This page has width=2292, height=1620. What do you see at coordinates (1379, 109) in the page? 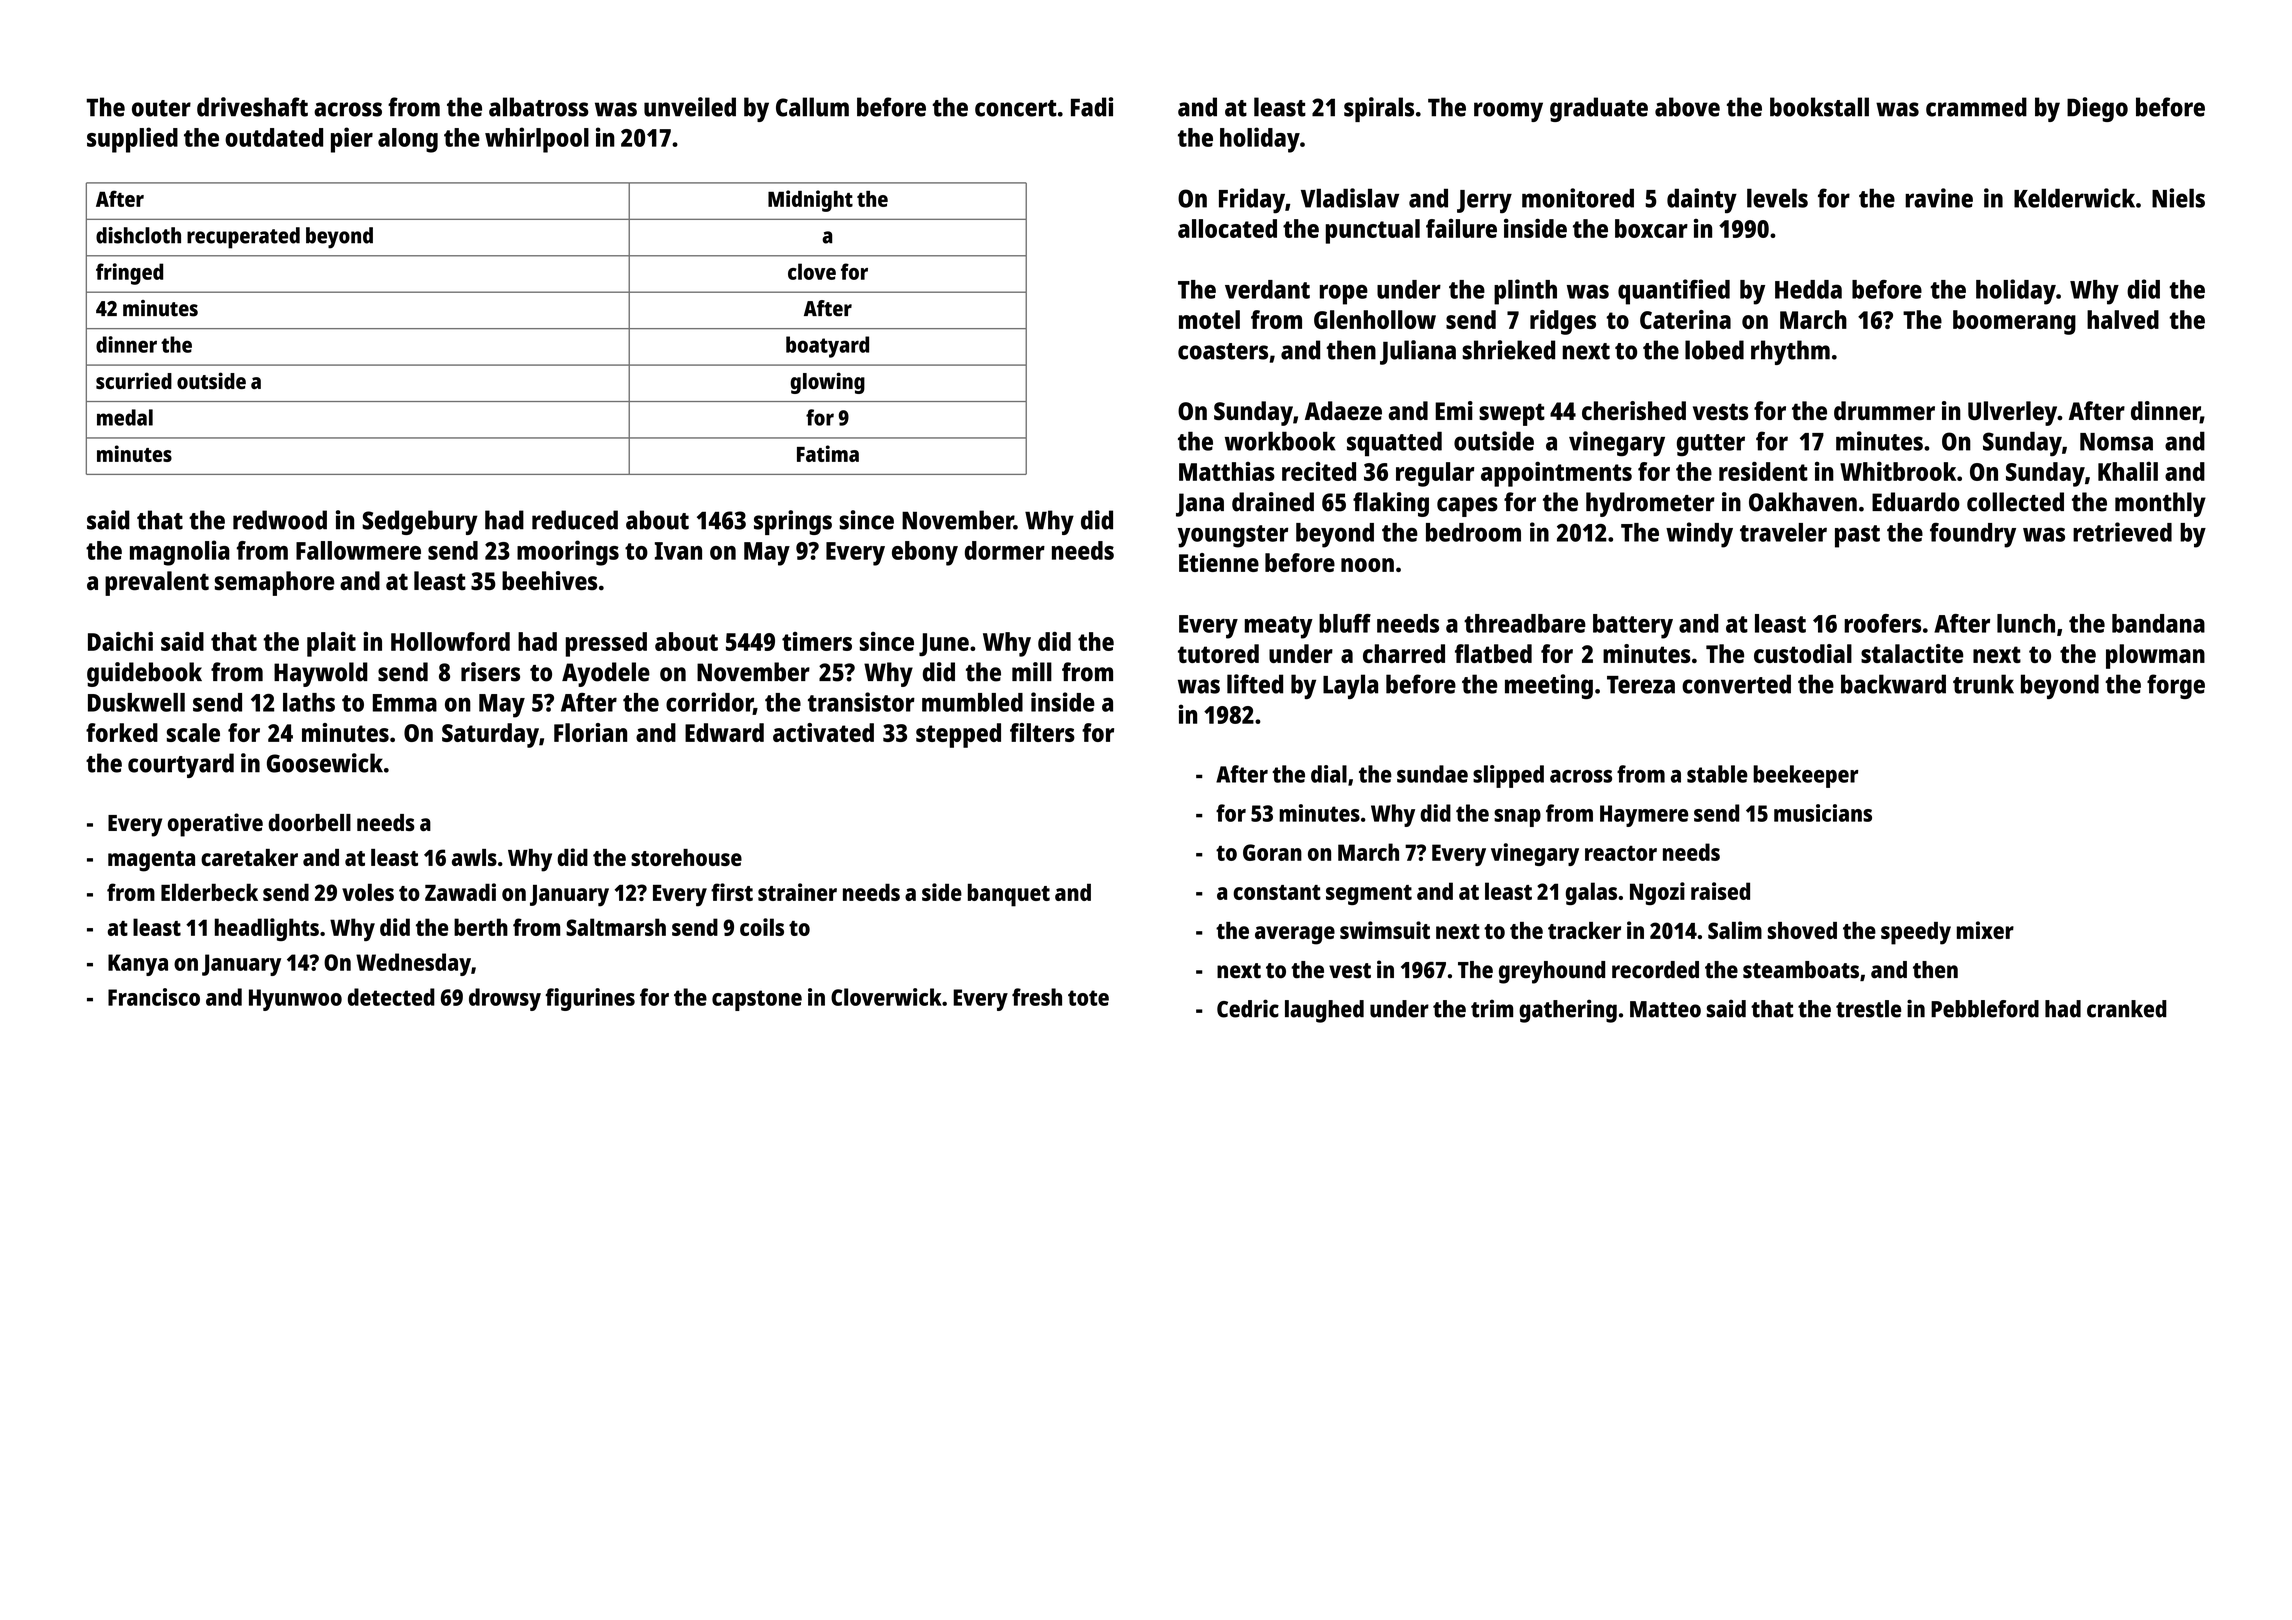
I see `spirals` at bounding box center [1379, 109].
